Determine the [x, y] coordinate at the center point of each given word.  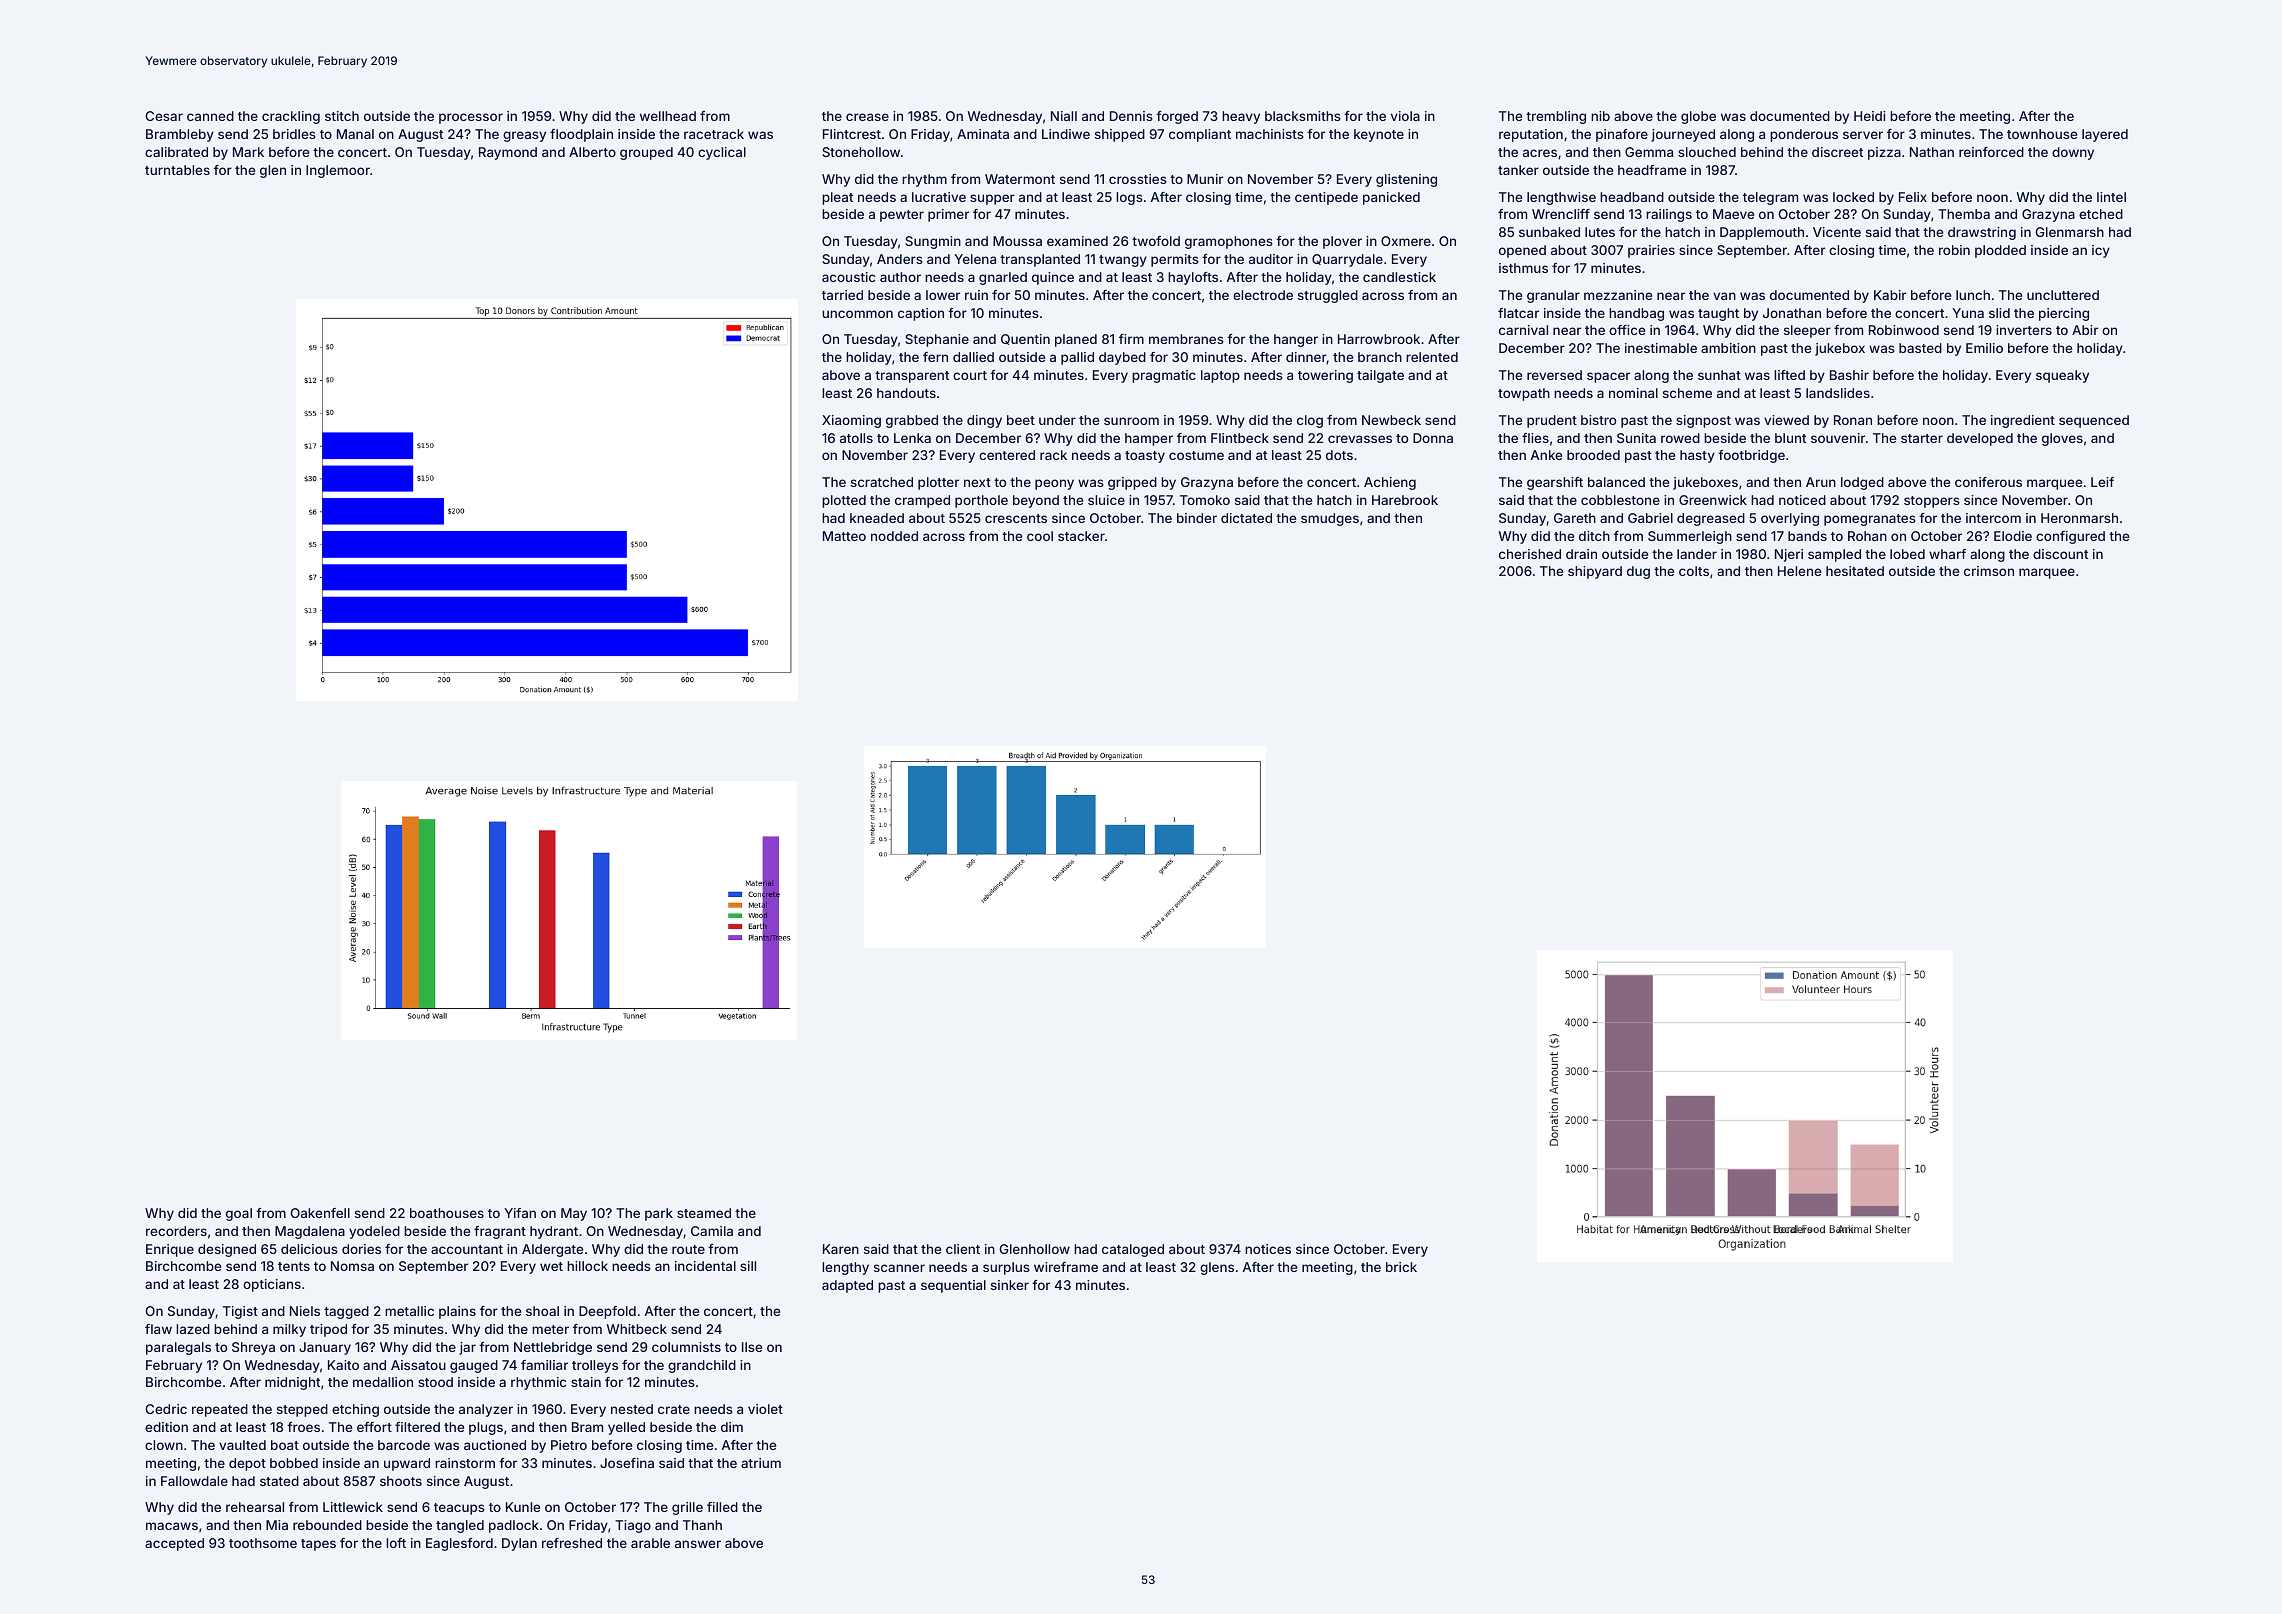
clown [164, 1445]
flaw [158, 1329]
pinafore [1622, 135]
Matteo [844, 536]
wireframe [1066, 1267]
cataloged [1133, 1250]
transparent [912, 377]
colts [1694, 571]
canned [210, 116]
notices [1268, 1249]
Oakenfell [320, 1213]
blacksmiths [1303, 116]
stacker [1081, 536]
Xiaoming [851, 421]
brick [1401, 1267]
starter [1922, 438]
